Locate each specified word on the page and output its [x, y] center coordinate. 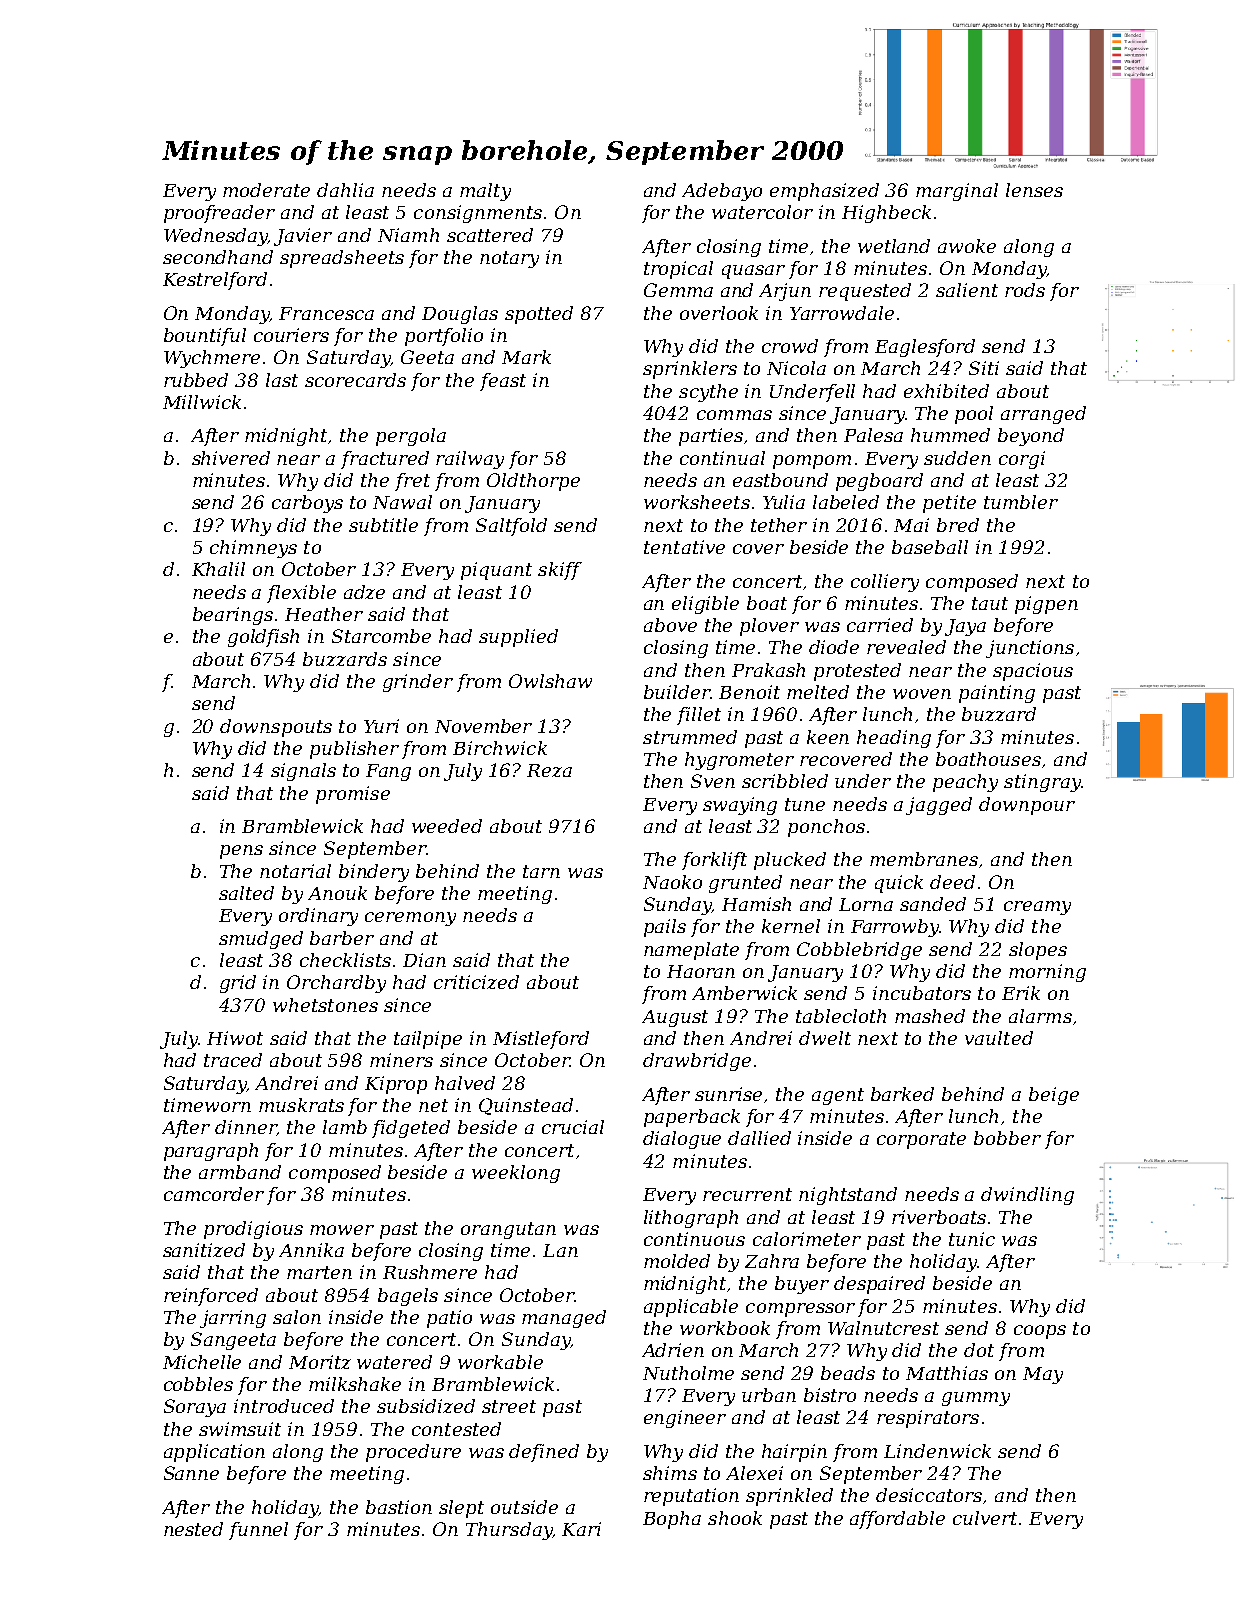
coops [1040, 1332]
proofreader [219, 214]
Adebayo [722, 192]
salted [246, 893]
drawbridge [697, 1062]
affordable [897, 1520]
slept [461, 1509]
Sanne [191, 1473]
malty [485, 192]
